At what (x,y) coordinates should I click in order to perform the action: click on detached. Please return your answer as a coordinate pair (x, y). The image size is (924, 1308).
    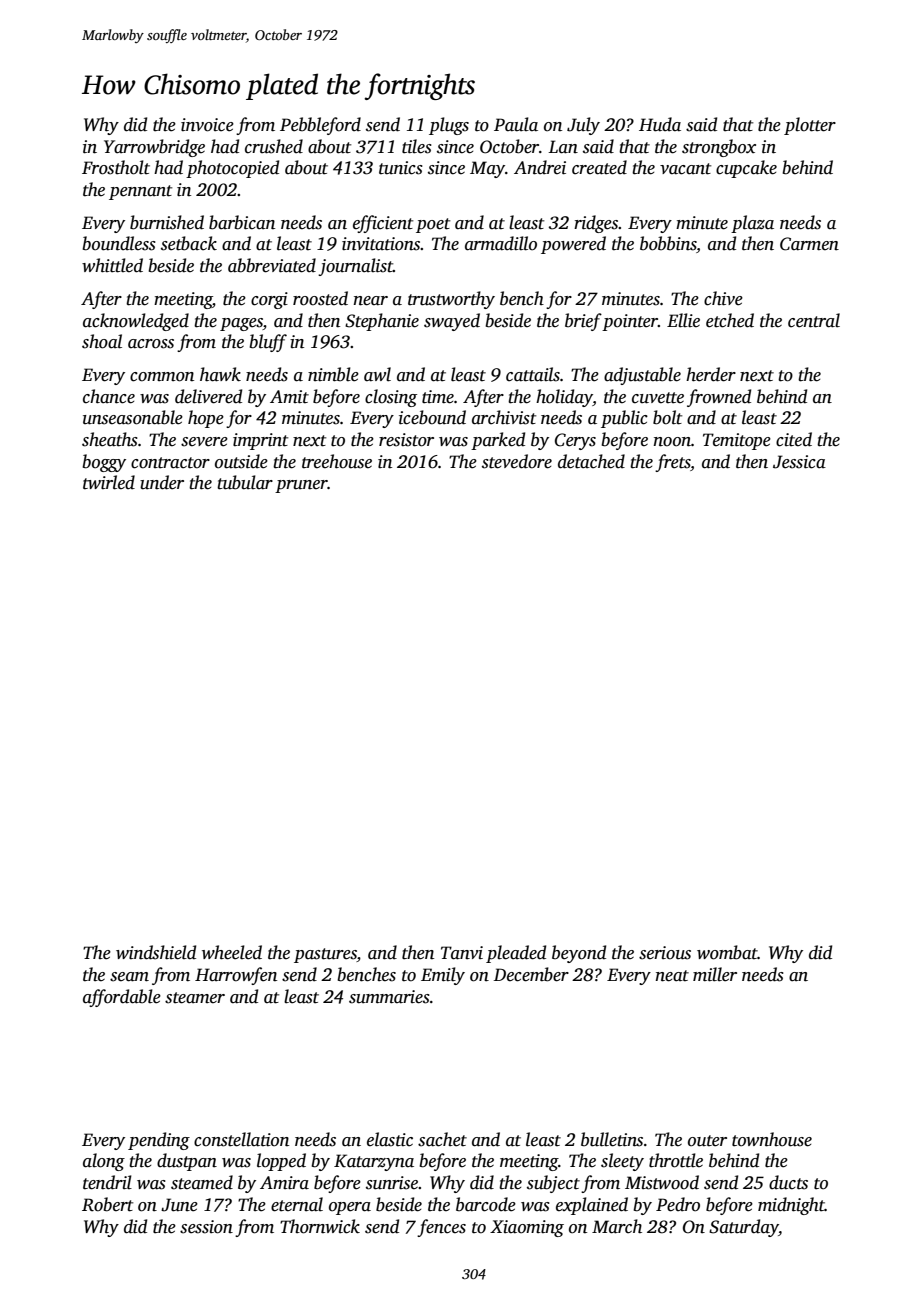
    Looking at the image, I should click on (591, 461).
